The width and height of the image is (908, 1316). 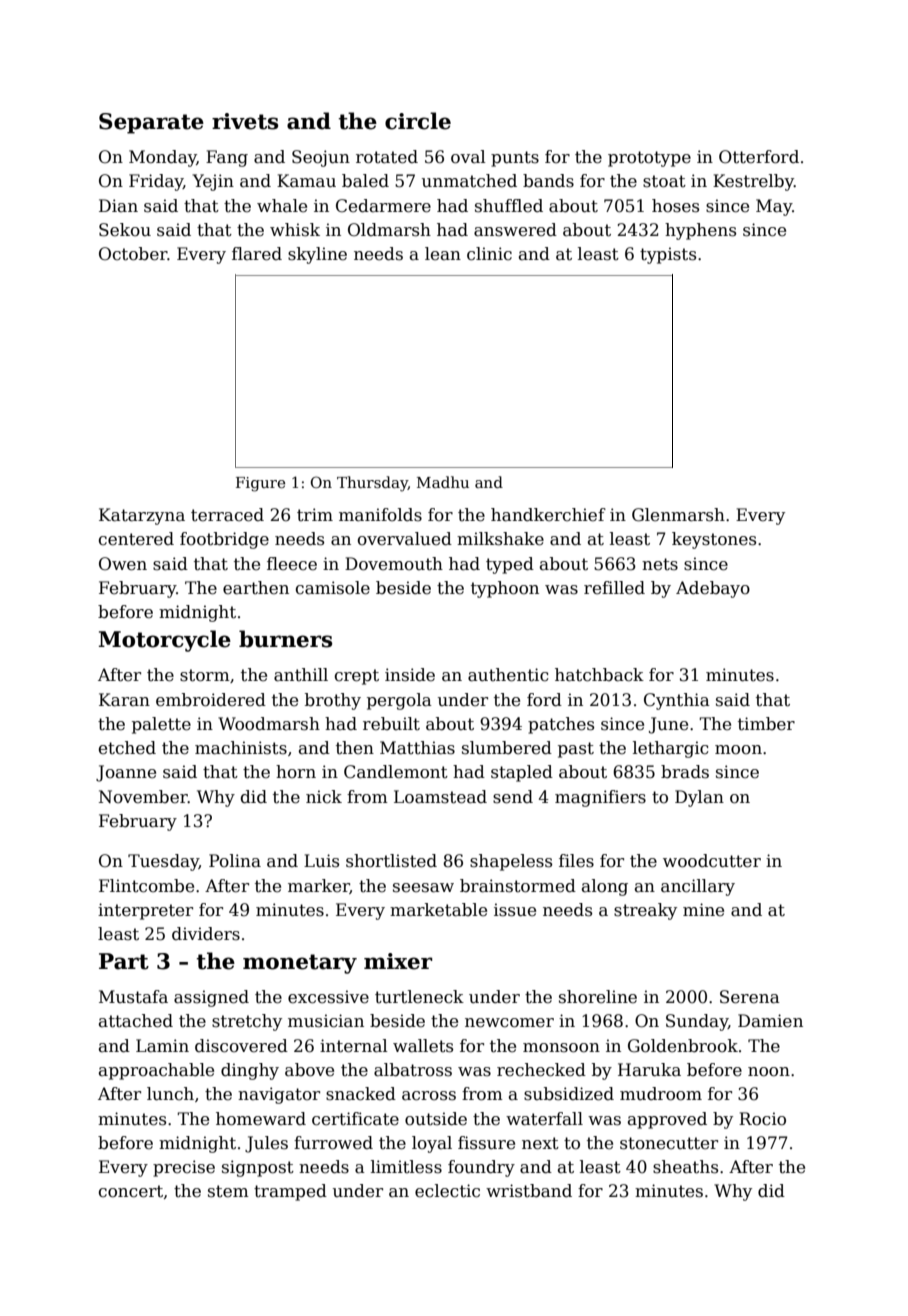 What do you see at coordinates (649, 159) in the image?
I see `prototype` at bounding box center [649, 159].
